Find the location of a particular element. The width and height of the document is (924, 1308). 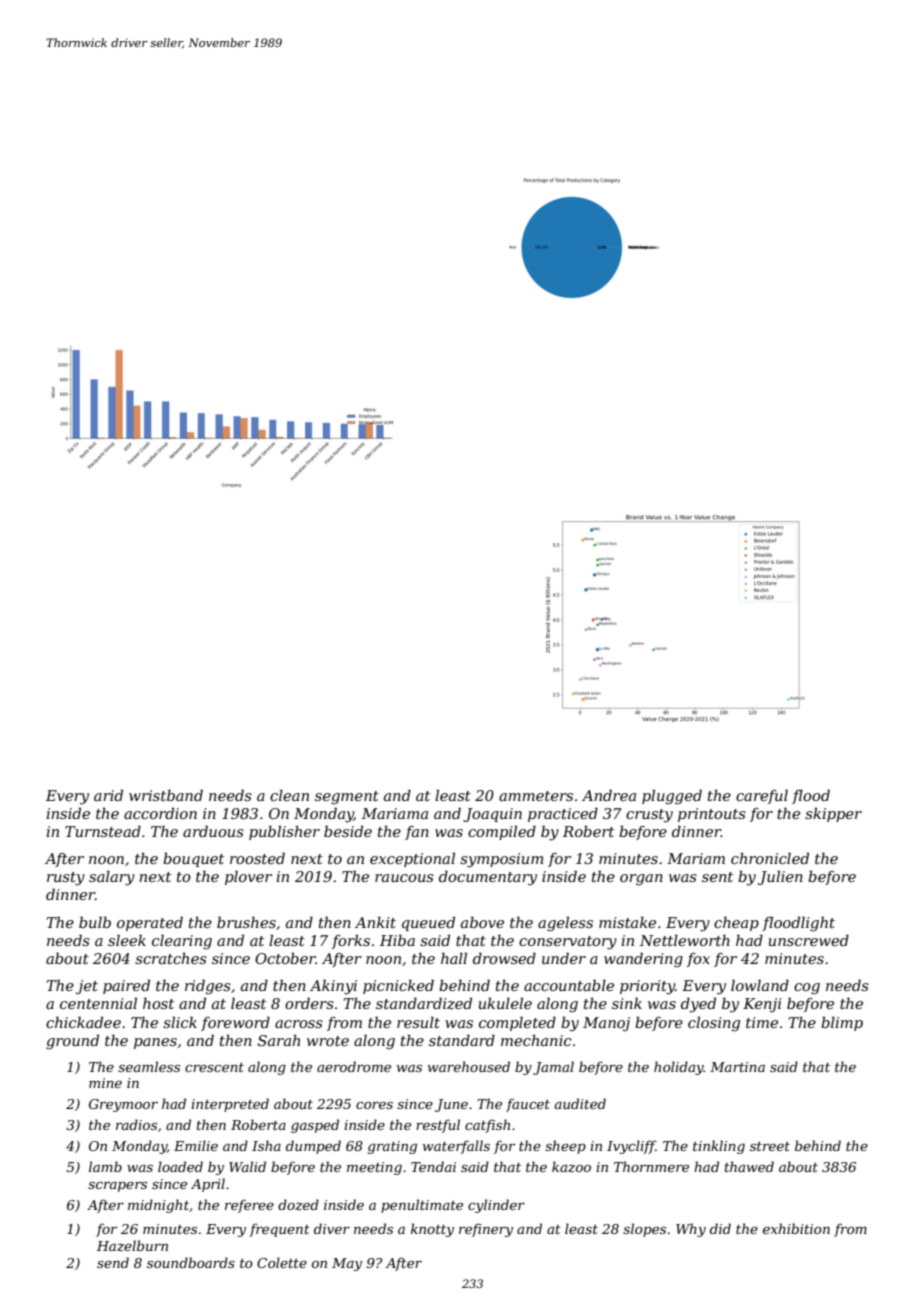

host is located at coordinates (158, 1003).
